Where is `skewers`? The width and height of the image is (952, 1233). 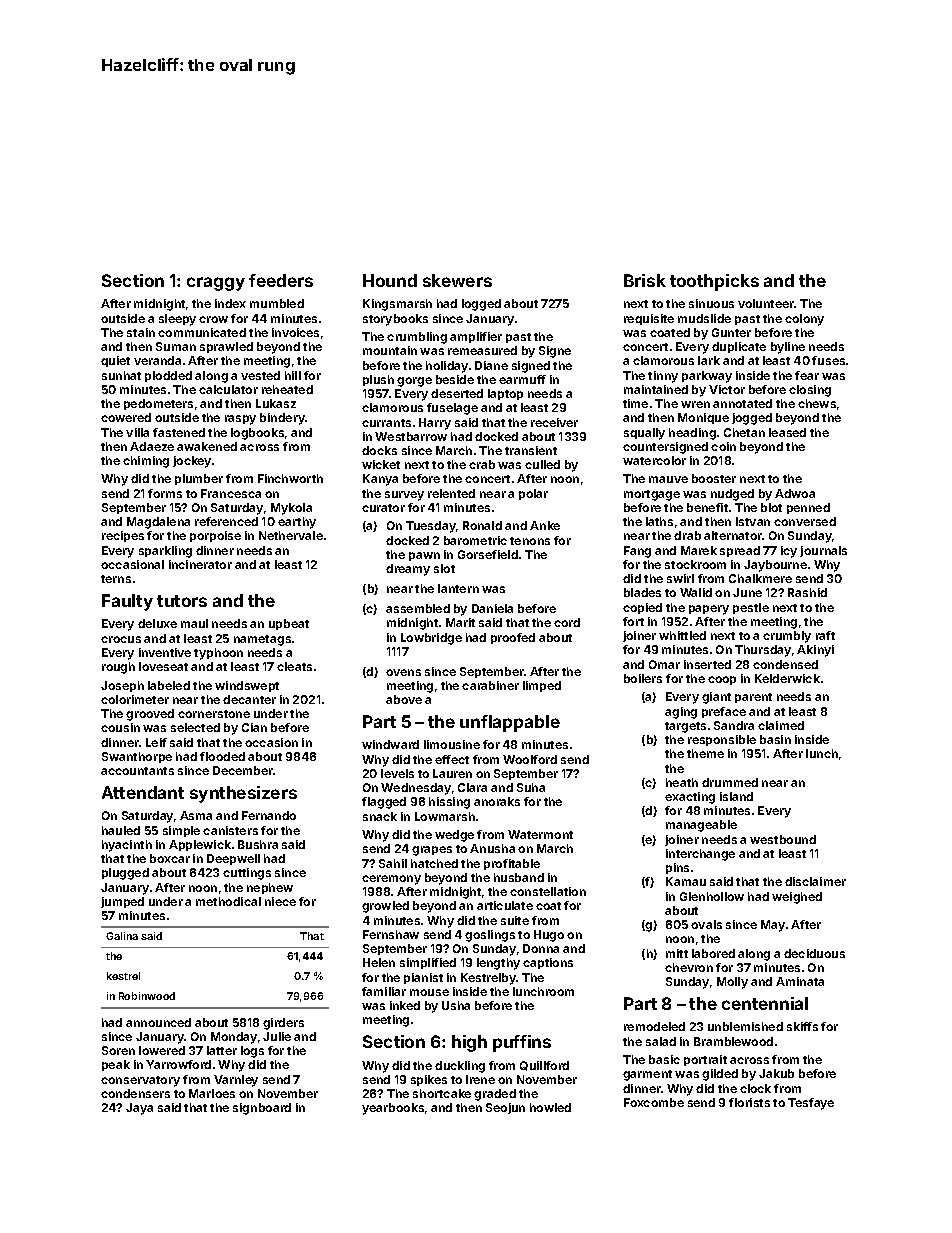
skewers is located at coordinates (457, 280).
